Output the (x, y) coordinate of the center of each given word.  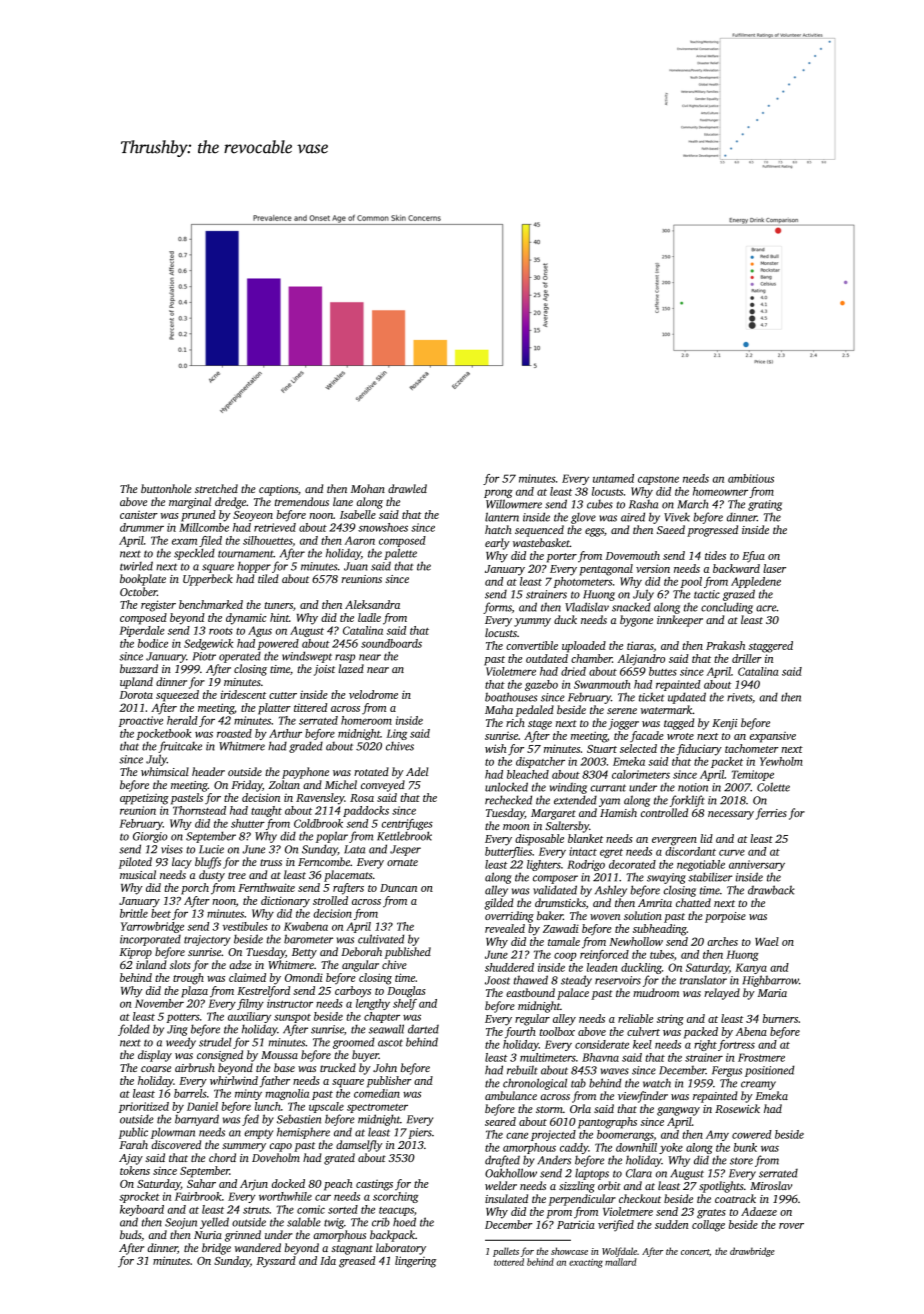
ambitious (751, 478)
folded (134, 1030)
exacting (586, 1263)
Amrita (655, 903)
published (407, 953)
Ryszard (276, 1262)
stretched (216, 488)
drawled (407, 488)
